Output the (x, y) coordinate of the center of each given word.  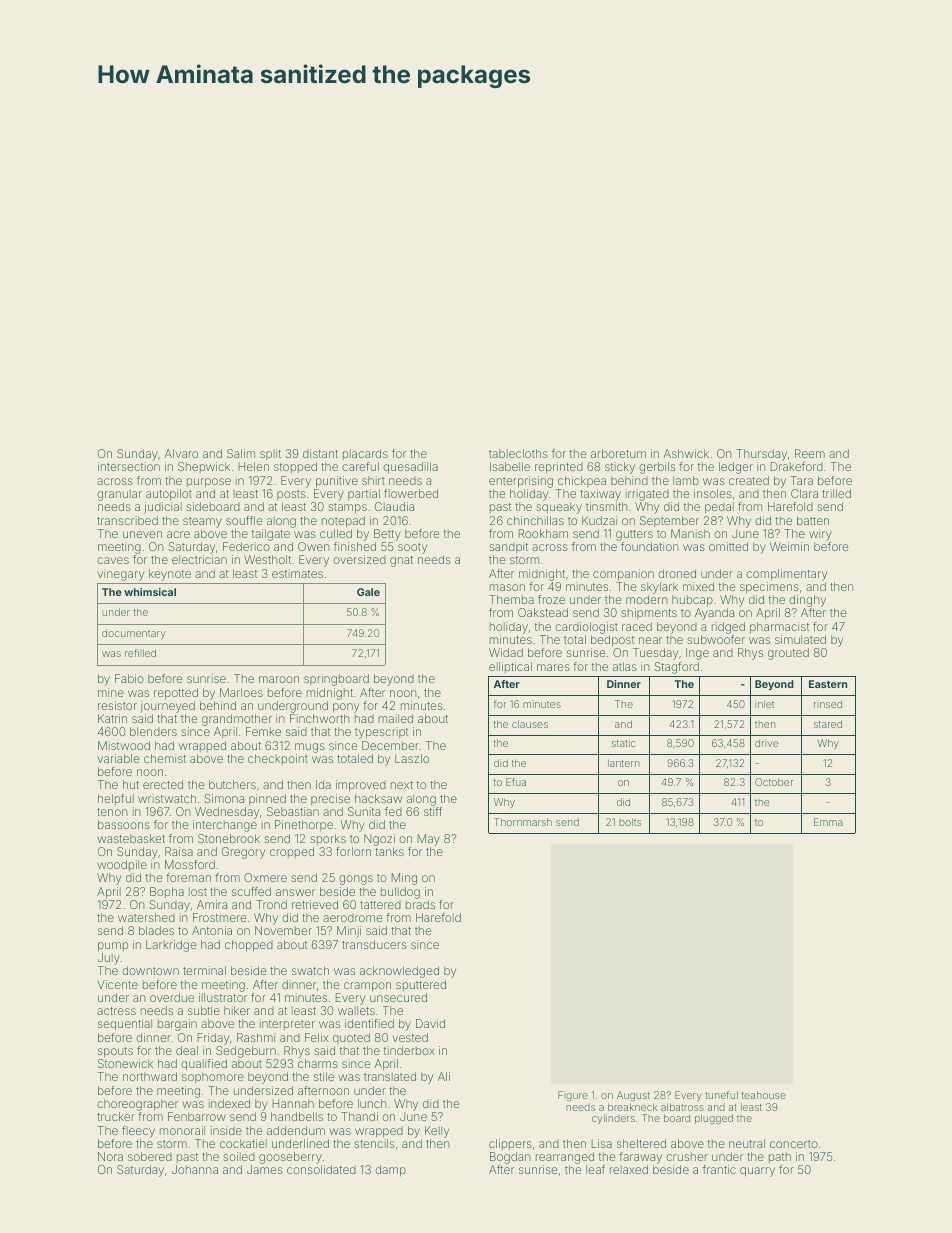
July (109, 959)
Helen (254, 466)
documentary (134, 634)
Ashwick (686, 453)
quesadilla (410, 467)
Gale (368, 592)
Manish (690, 533)
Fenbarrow (197, 1116)
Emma (828, 822)
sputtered (421, 985)
